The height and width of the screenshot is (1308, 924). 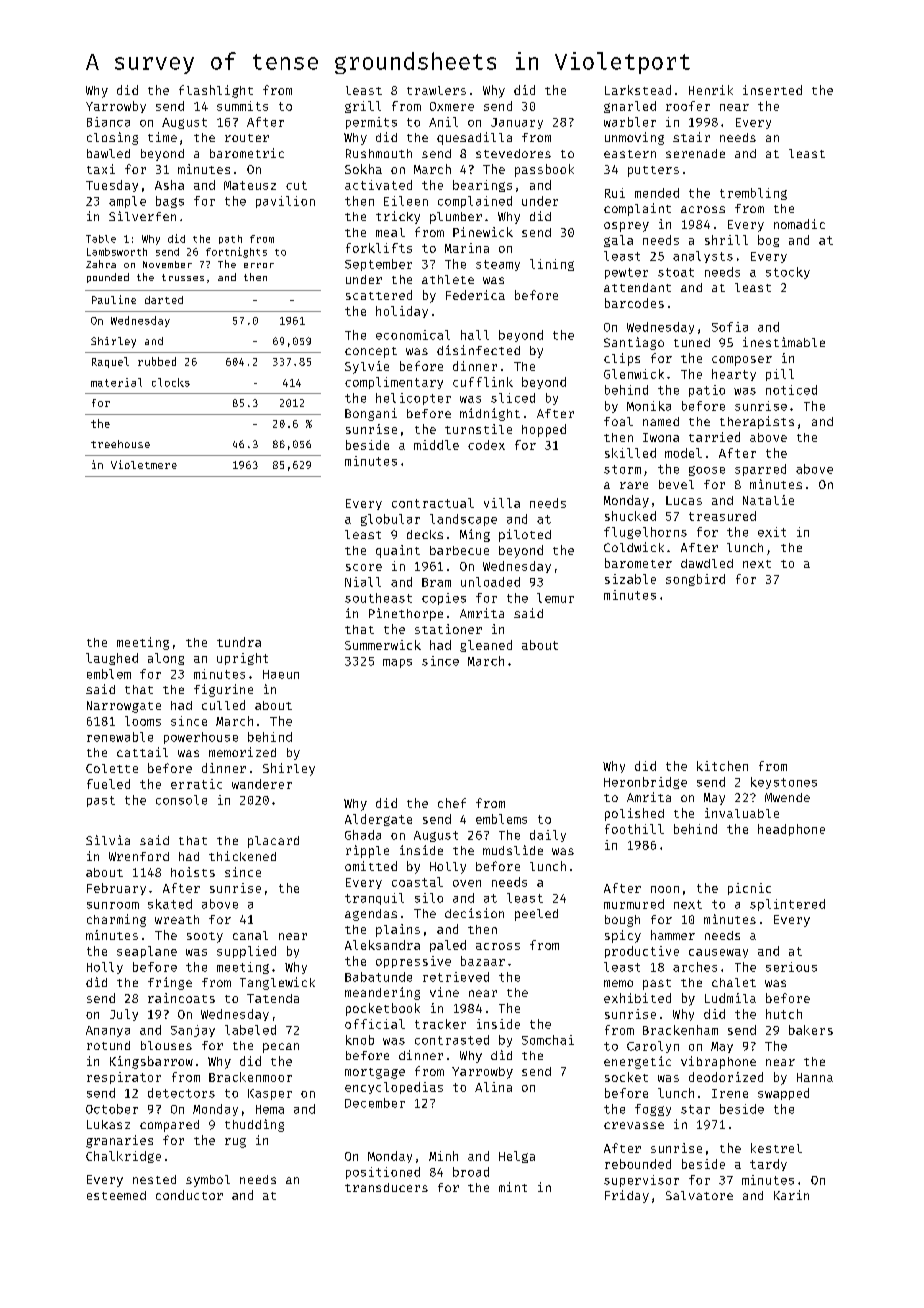 What do you see at coordinates (123, 1157) in the screenshot?
I see `Chalkridge` at bounding box center [123, 1157].
